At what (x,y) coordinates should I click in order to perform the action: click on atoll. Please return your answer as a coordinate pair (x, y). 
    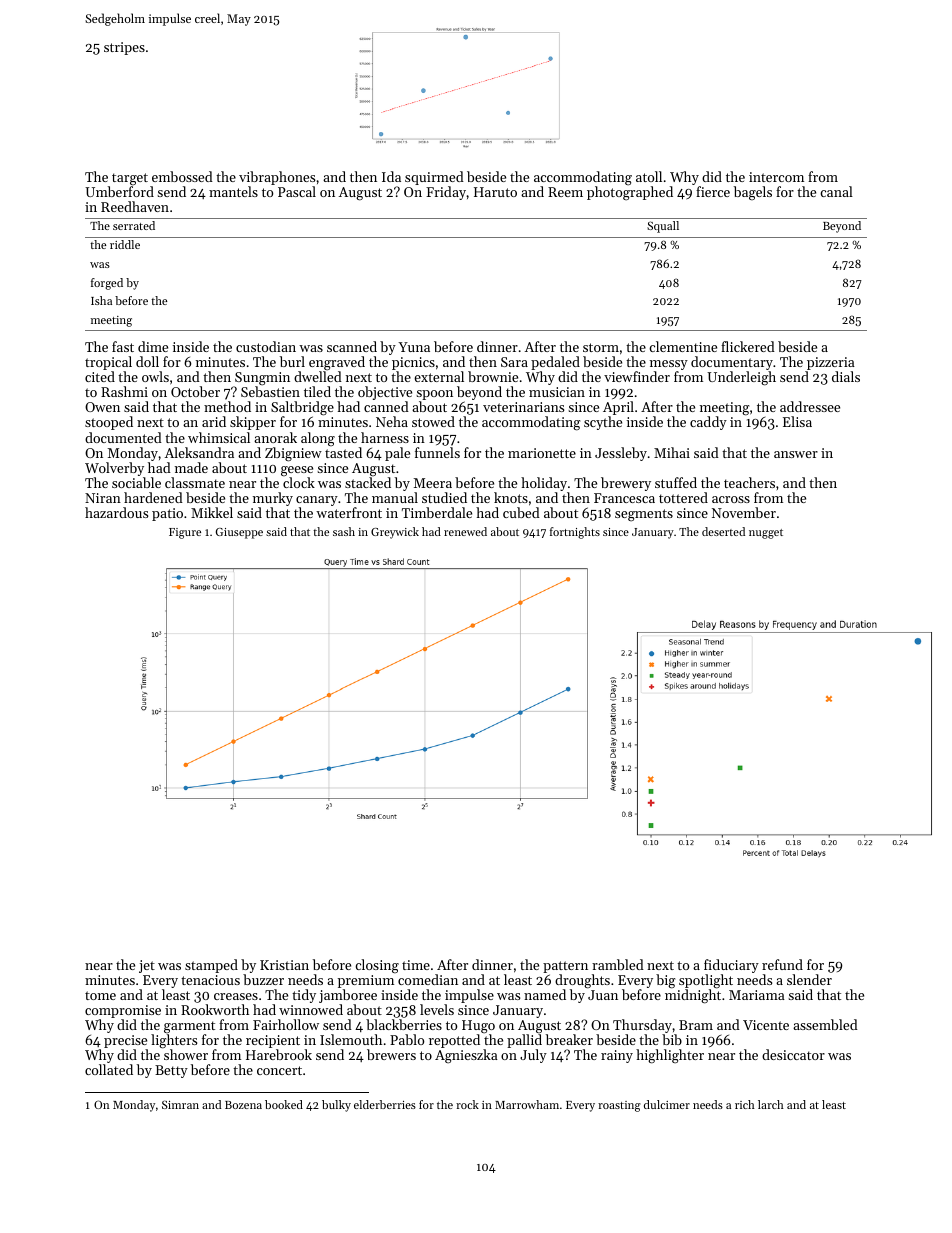
    Looking at the image, I should click on (649, 176).
